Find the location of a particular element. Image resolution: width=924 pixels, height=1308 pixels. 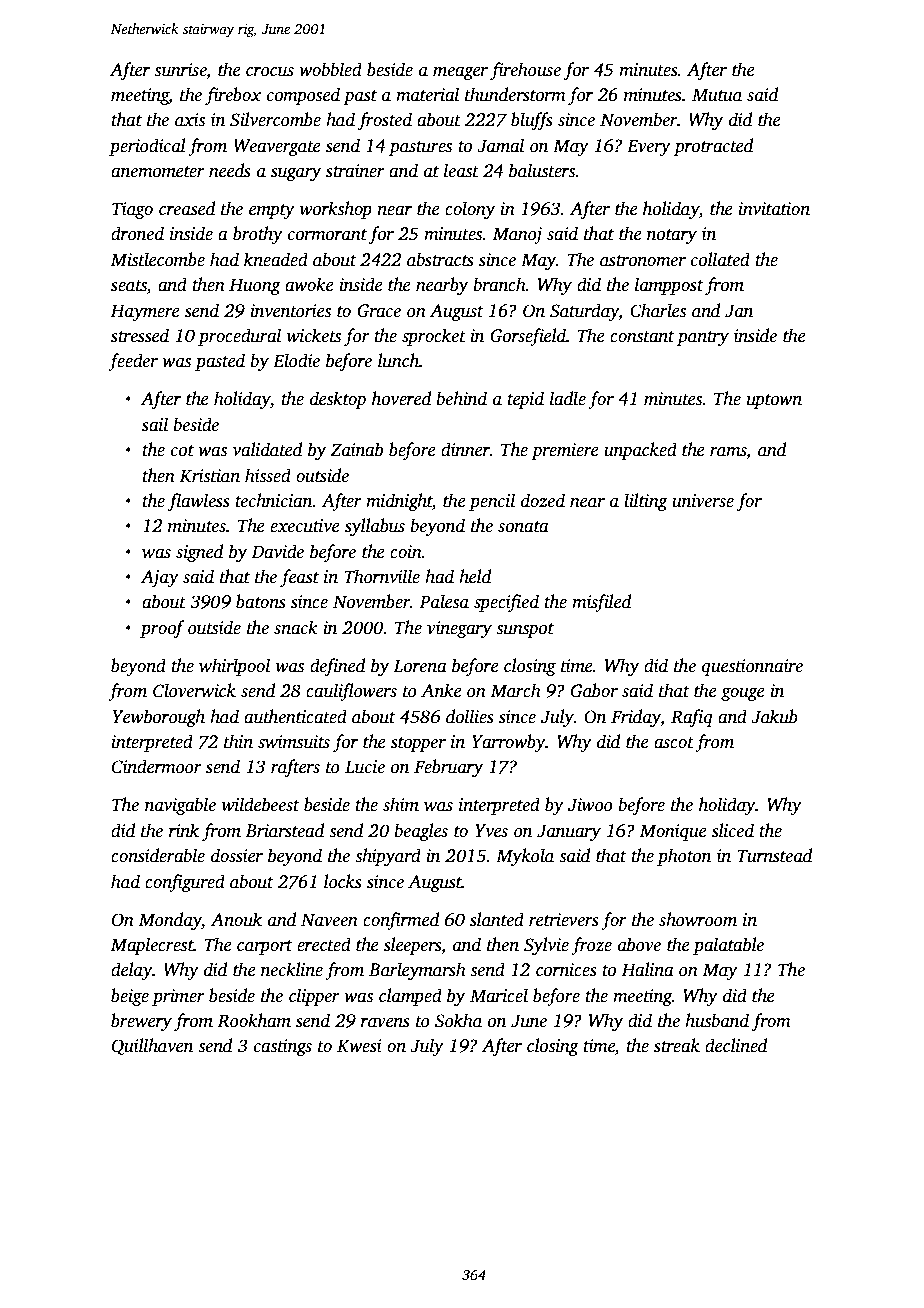

sliced is located at coordinates (733, 830).
